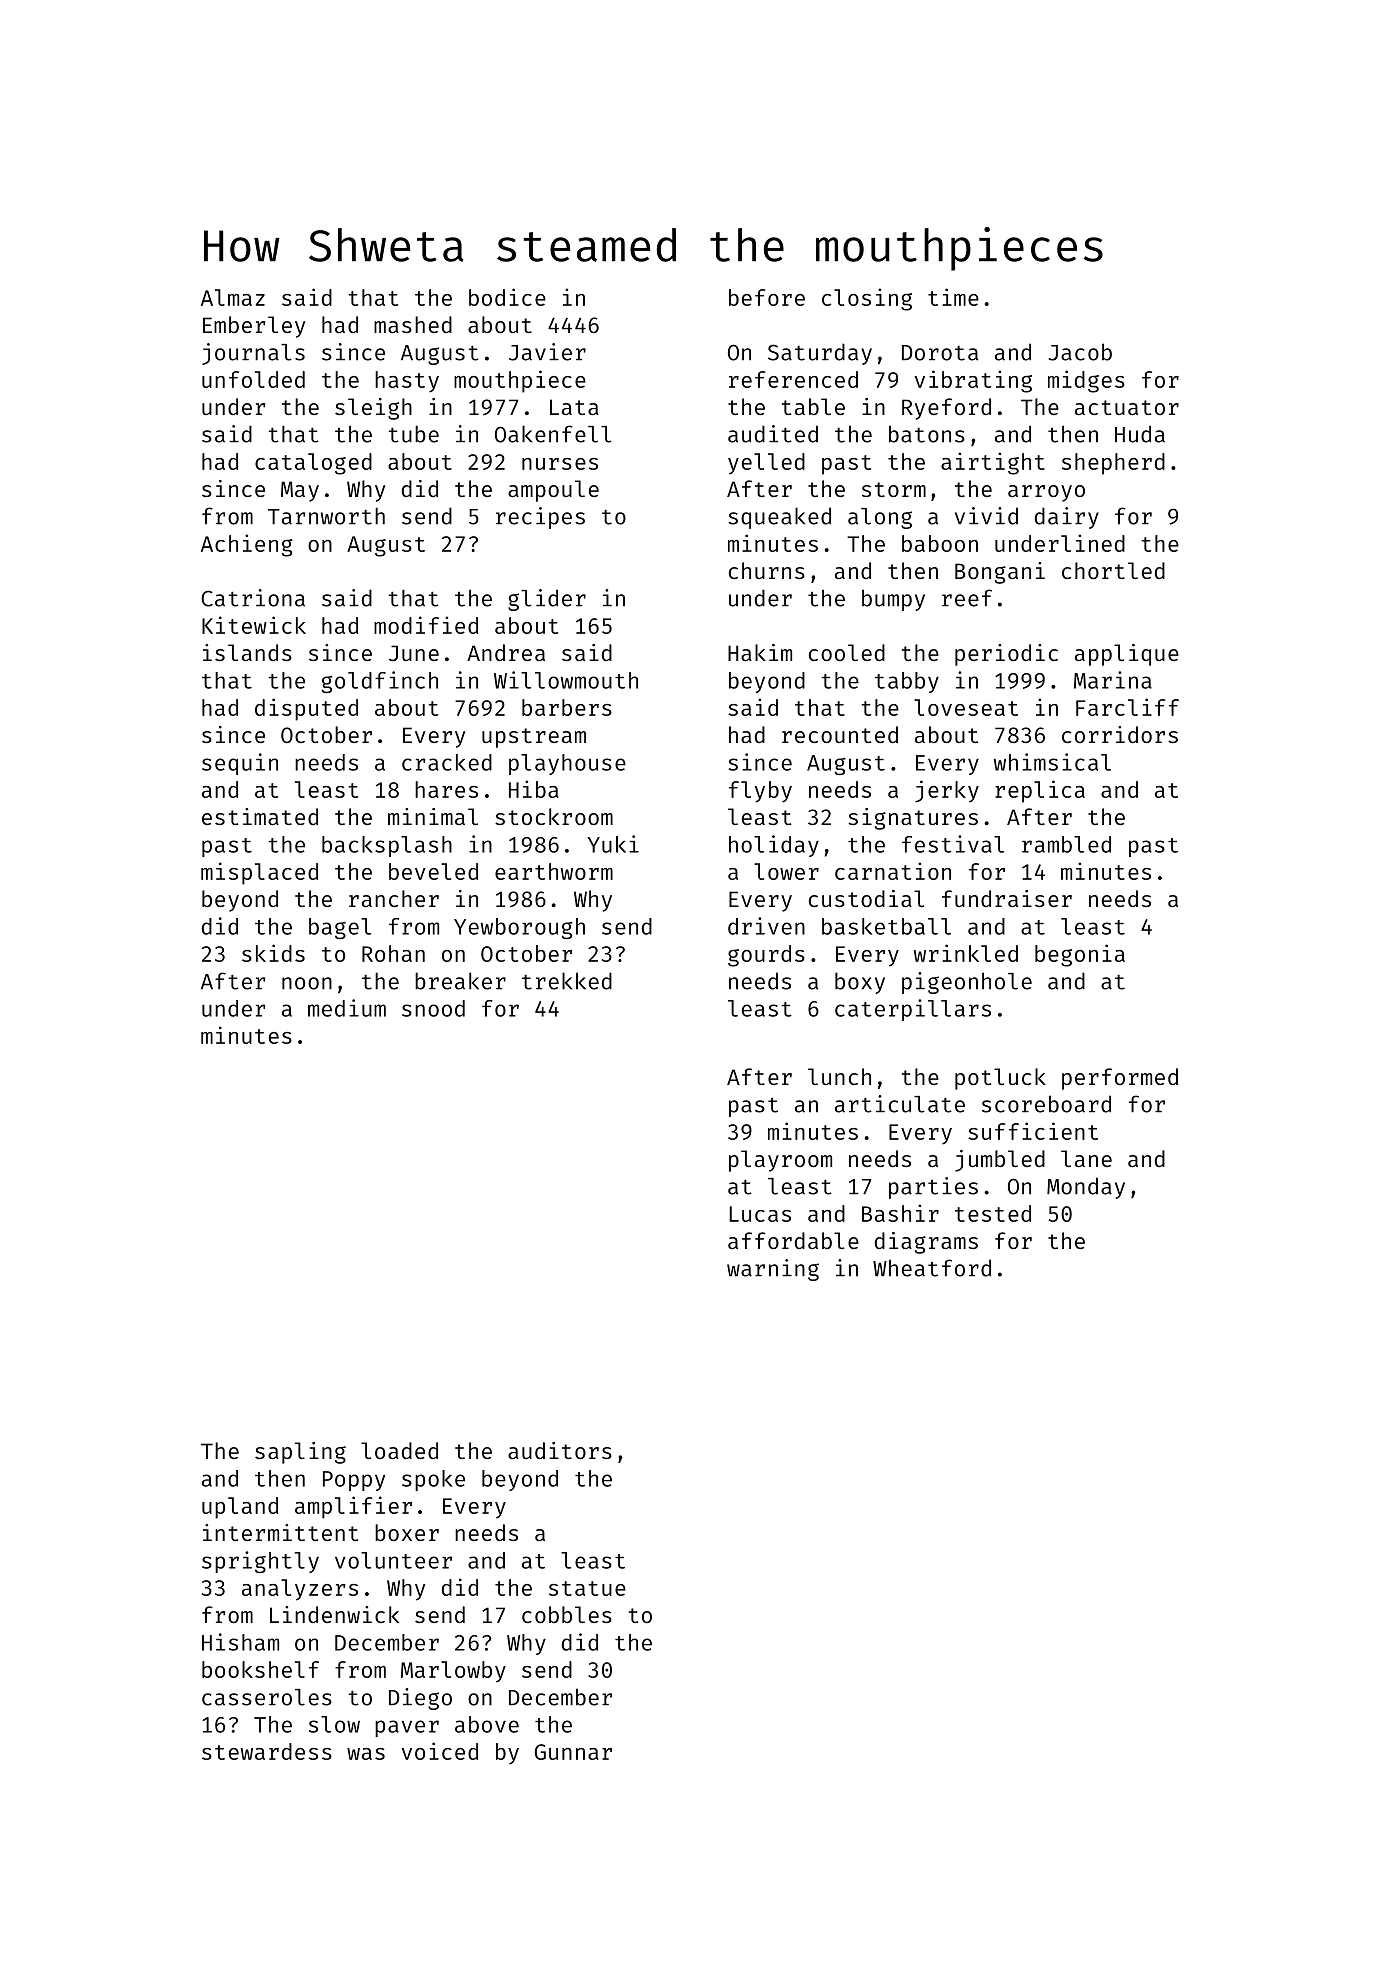 The width and height of the image is (1386, 1969). Describe the element at coordinates (566, 680) in the image. I see `Willowmouth` at that location.
